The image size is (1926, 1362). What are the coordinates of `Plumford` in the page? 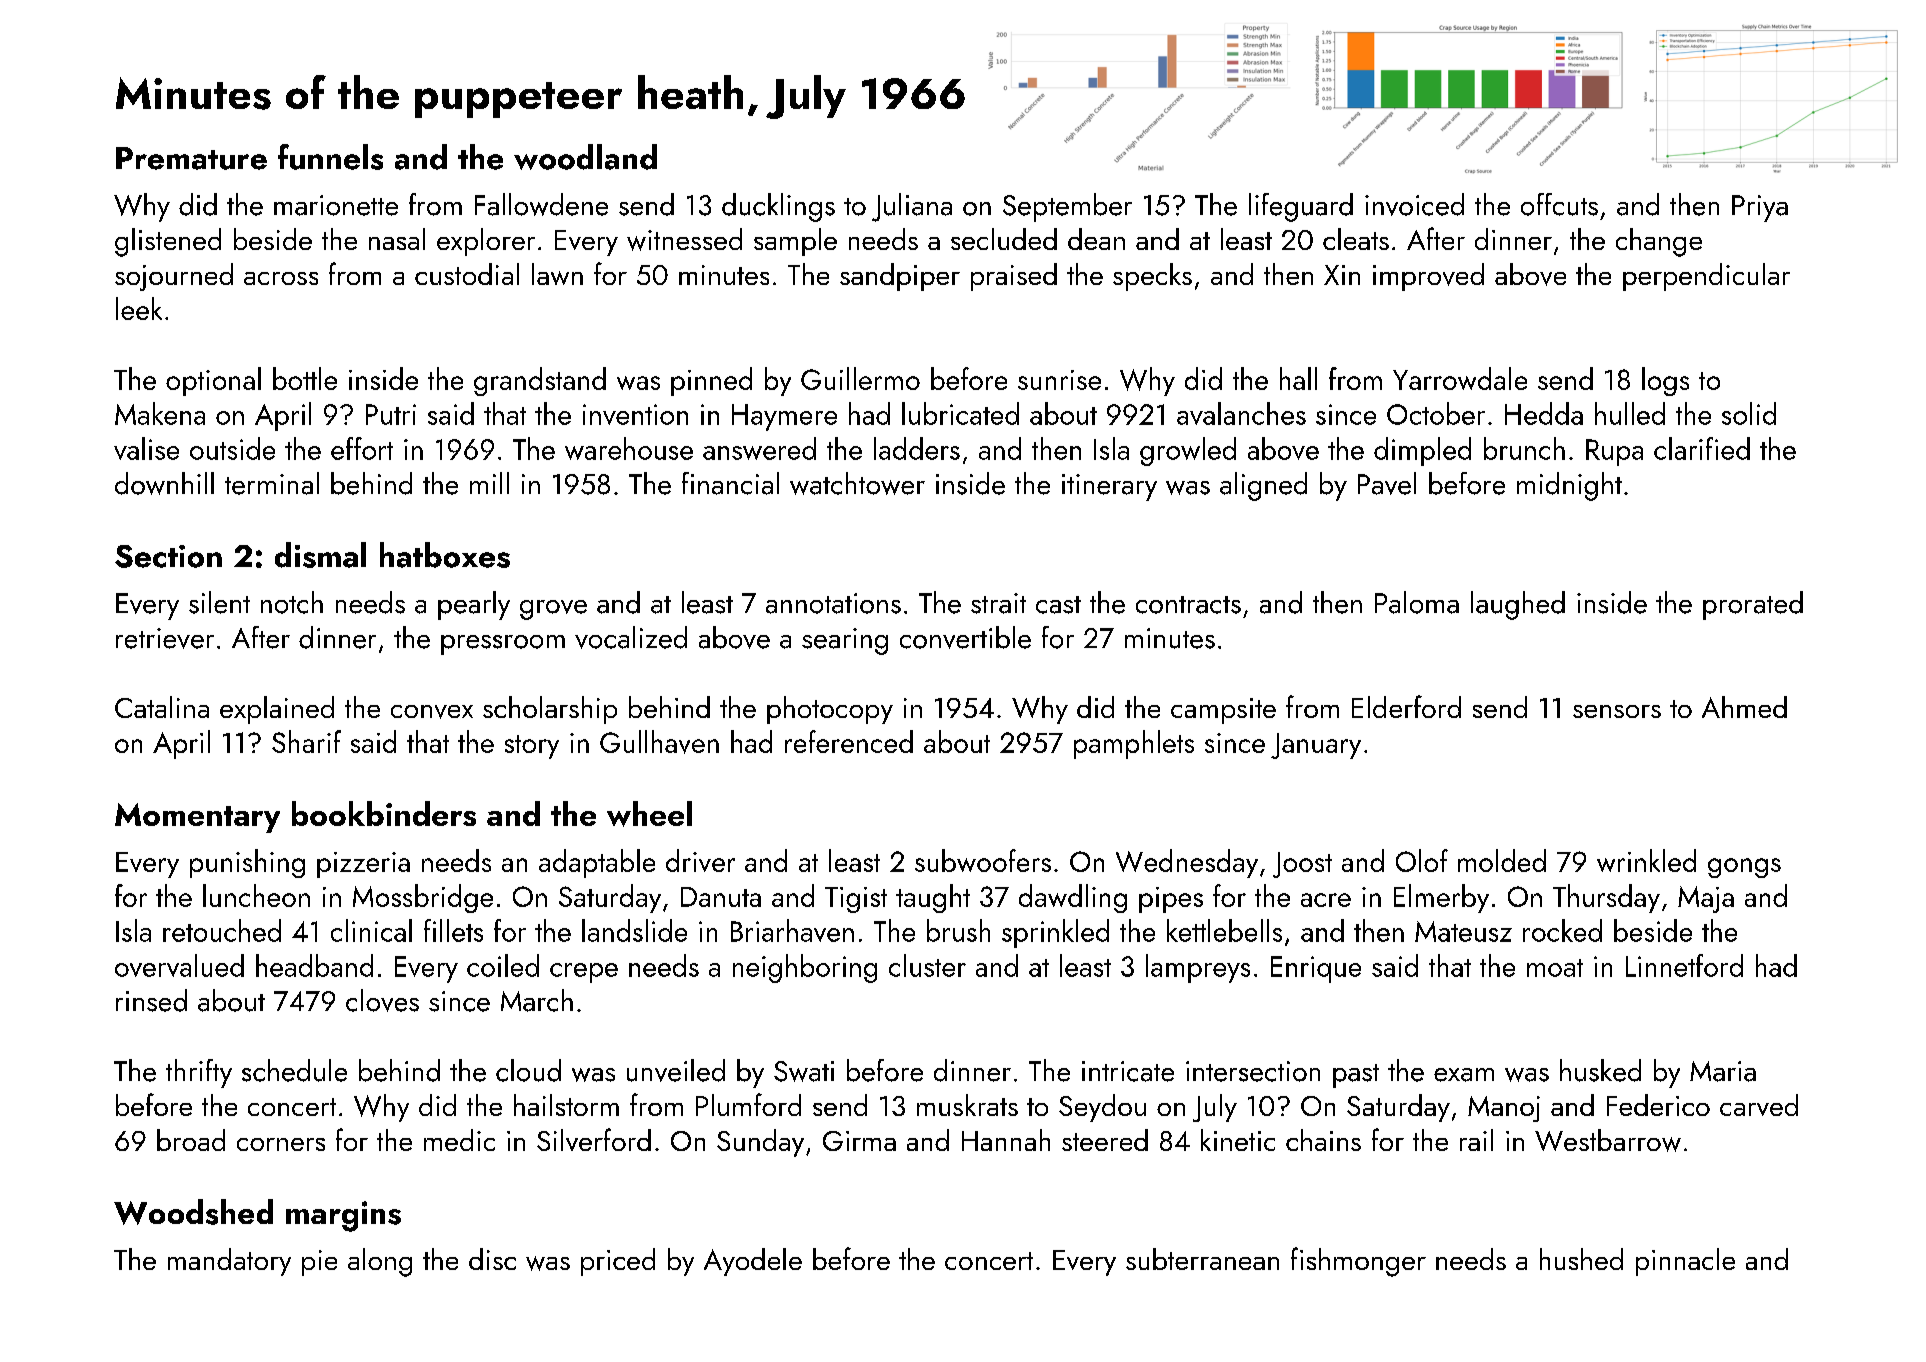 It's located at (748, 1104).
